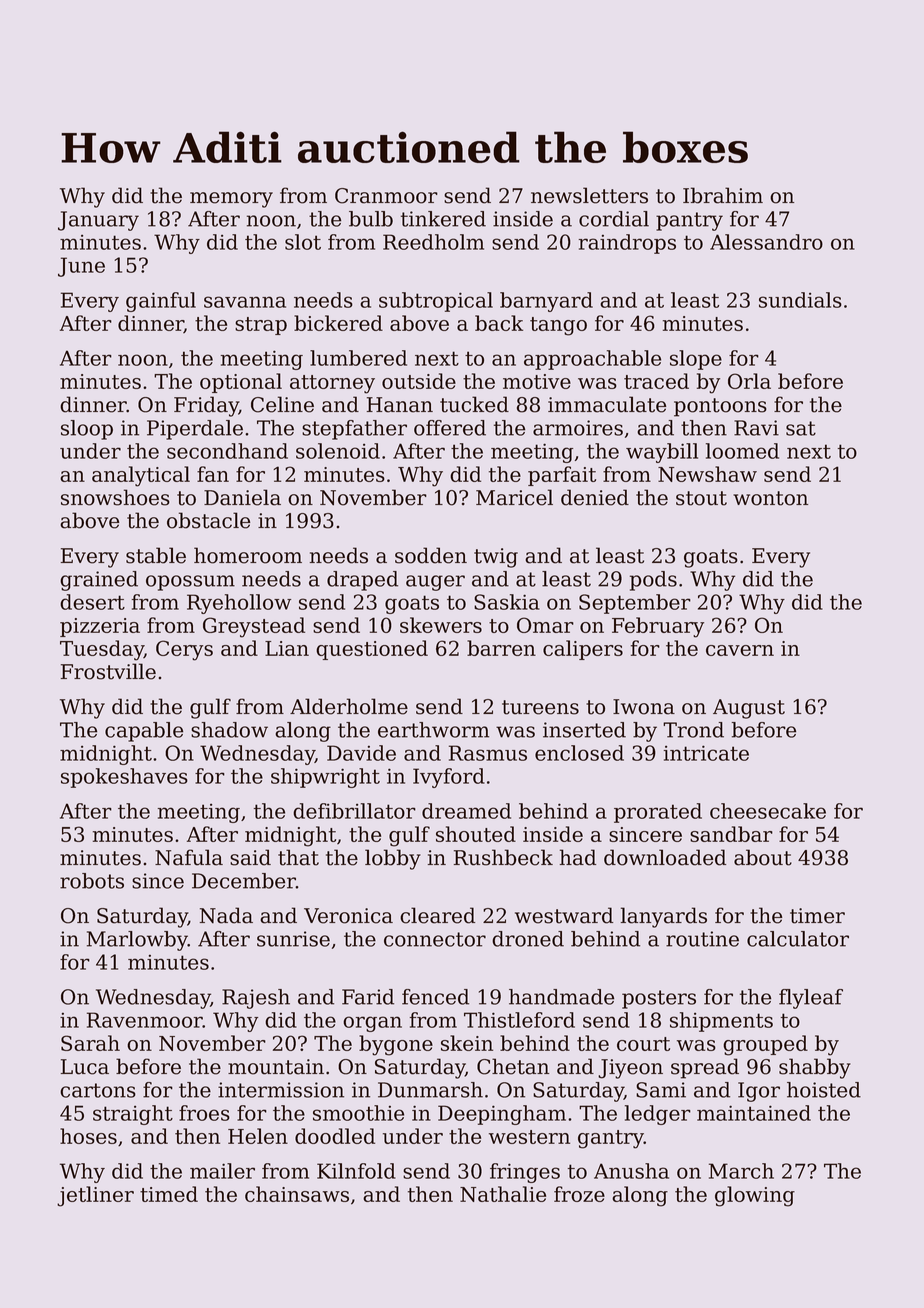  What do you see at coordinates (763, 857) in the screenshot?
I see `about` at bounding box center [763, 857].
